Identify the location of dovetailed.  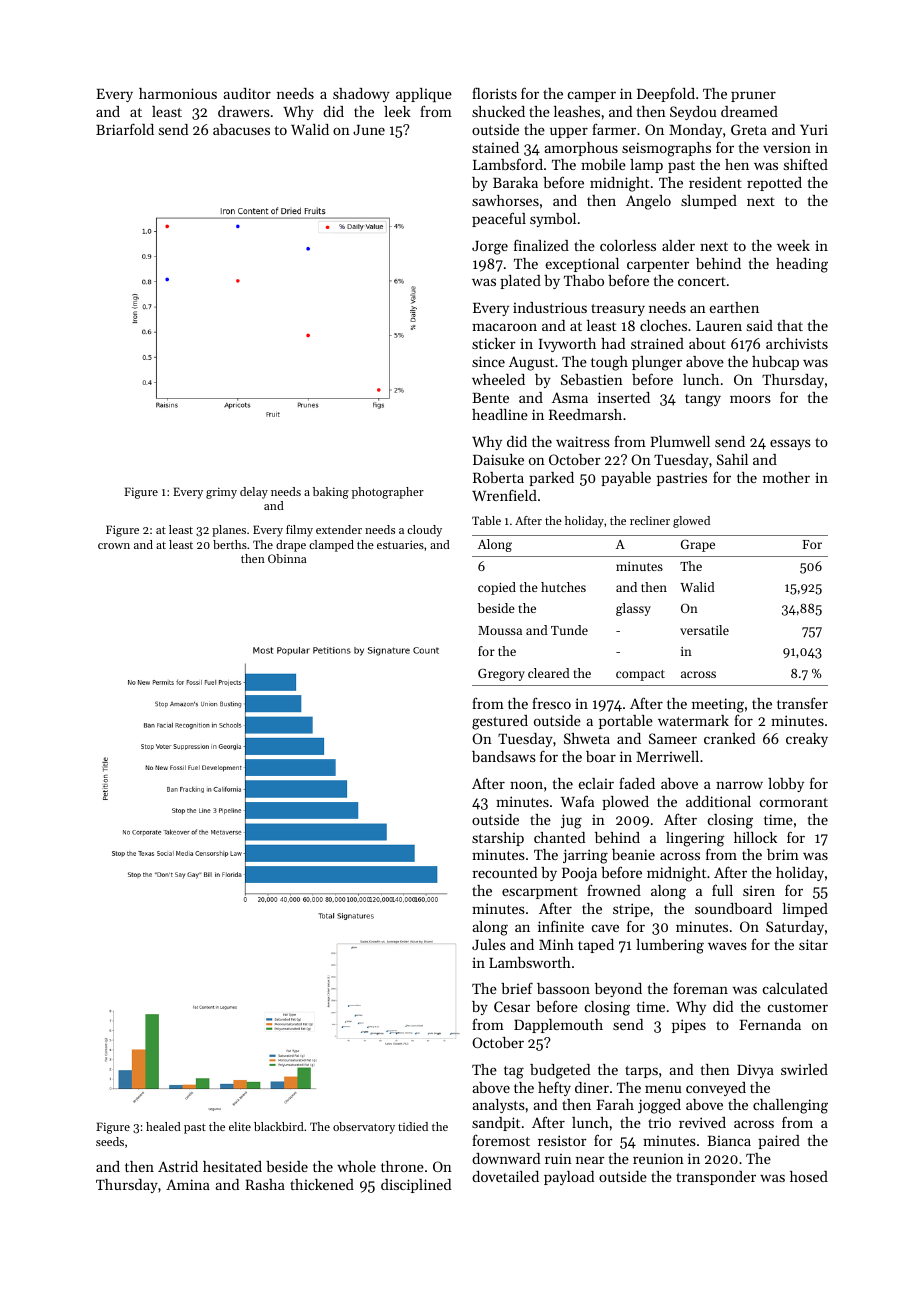
(505, 1176).
